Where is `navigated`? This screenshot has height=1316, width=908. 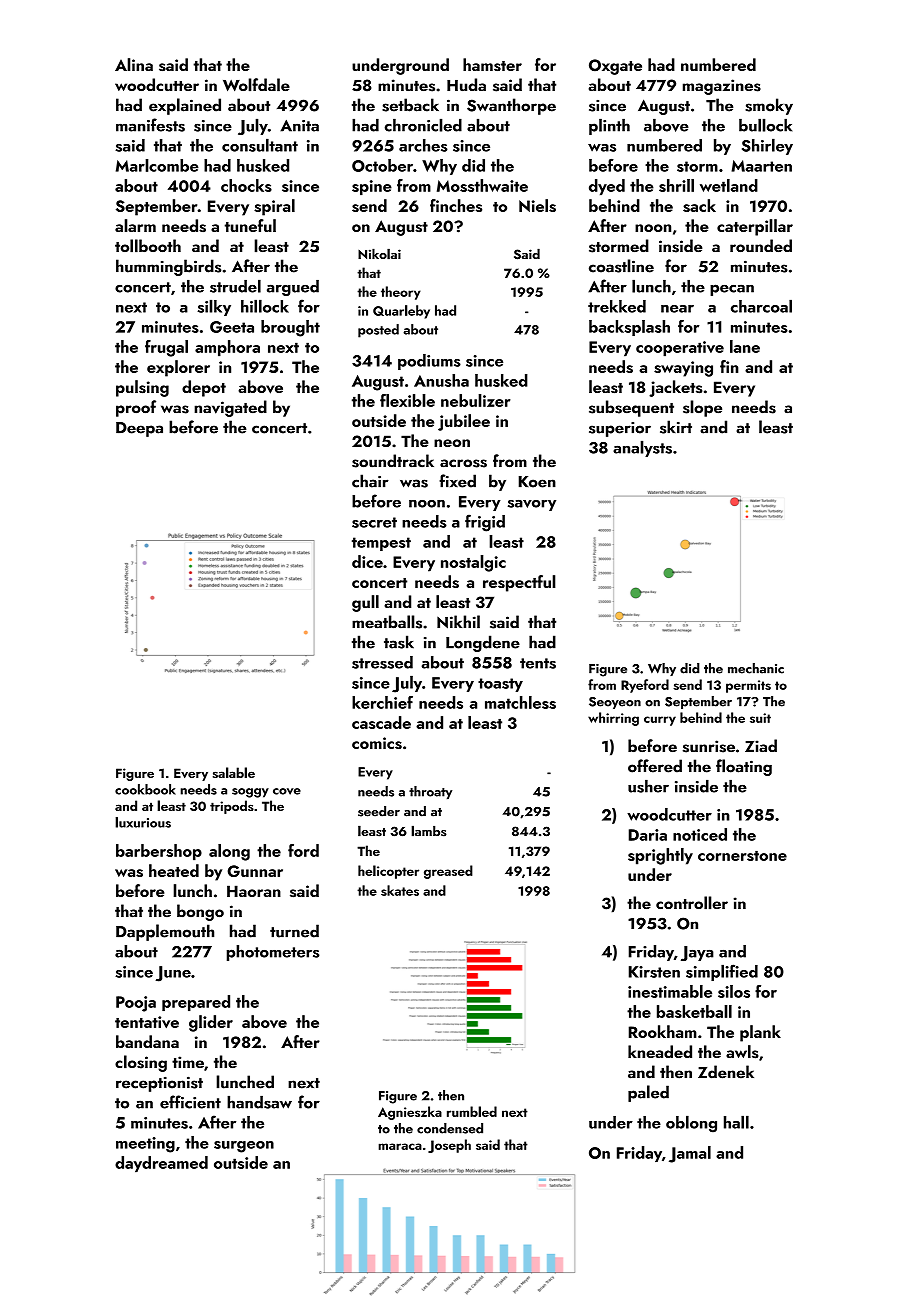
navigated is located at coordinates (230, 408).
